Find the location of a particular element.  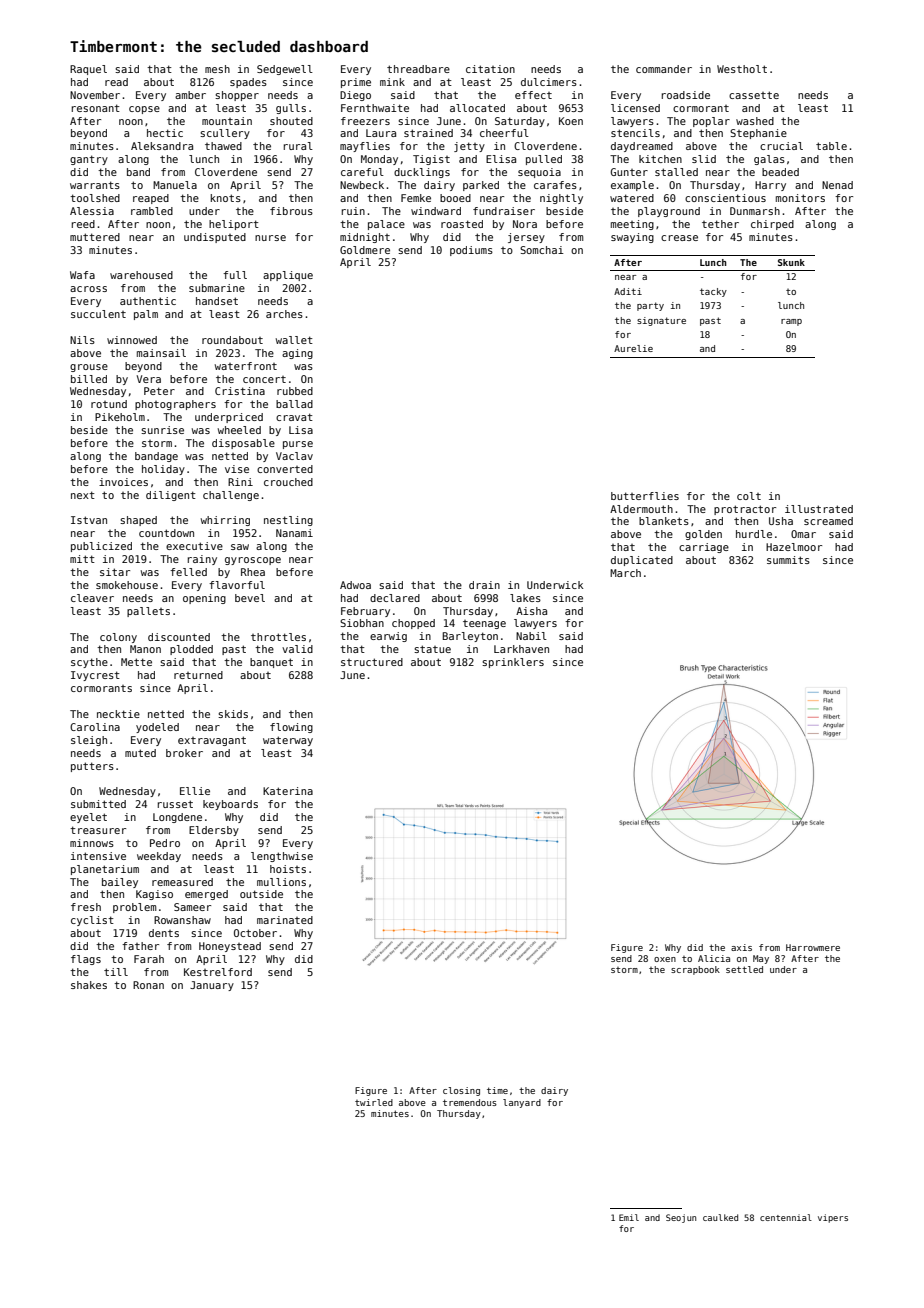

chopped is located at coordinates (413, 624).
